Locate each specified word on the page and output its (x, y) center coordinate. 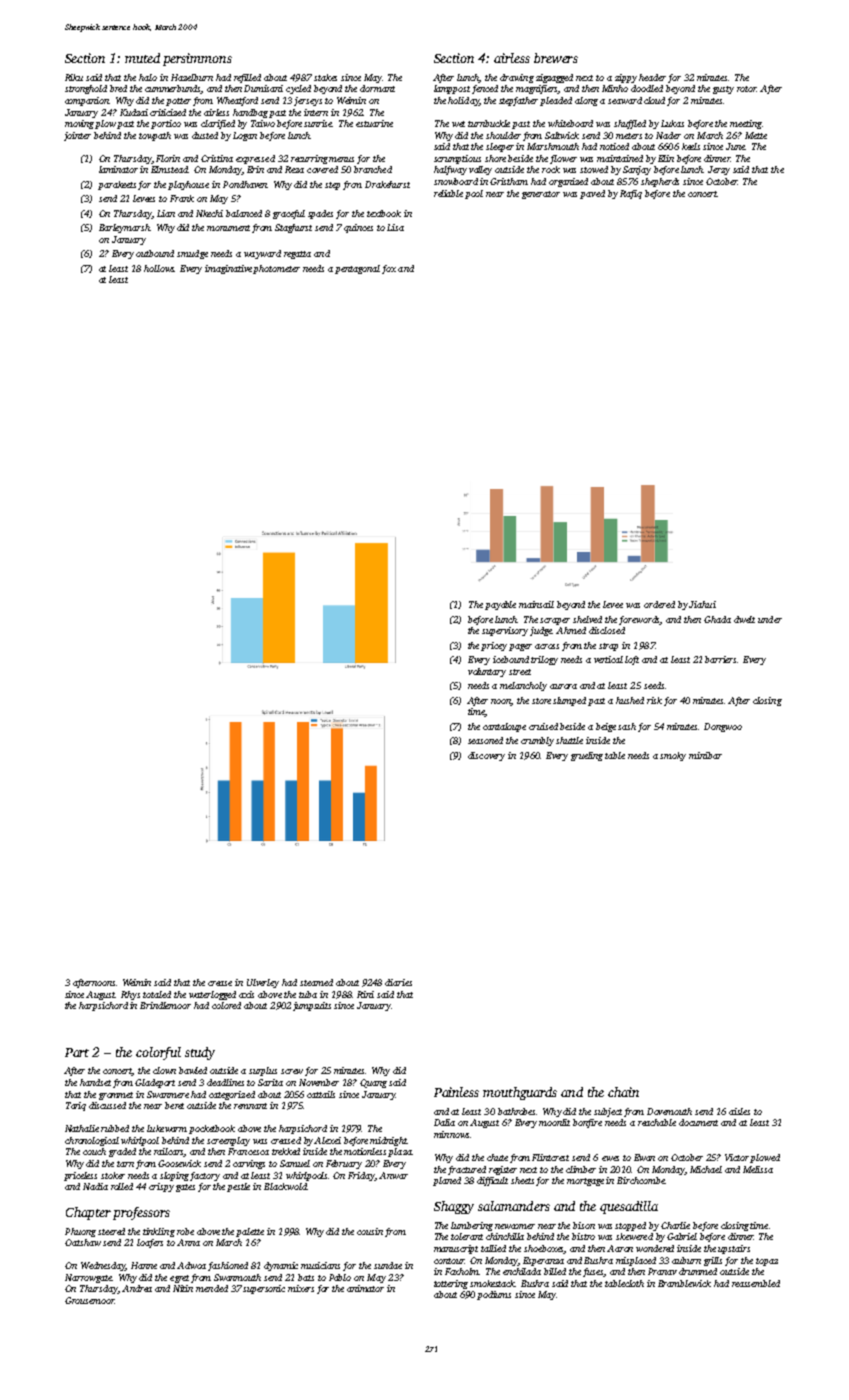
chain (623, 1092)
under (770, 619)
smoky (673, 756)
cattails (321, 1094)
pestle (238, 1187)
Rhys (130, 995)
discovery (486, 756)
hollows (159, 268)
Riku (74, 77)
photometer (276, 269)
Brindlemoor (165, 1005)
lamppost (452, 89)
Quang (373, 1083)
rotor (746, 89)
